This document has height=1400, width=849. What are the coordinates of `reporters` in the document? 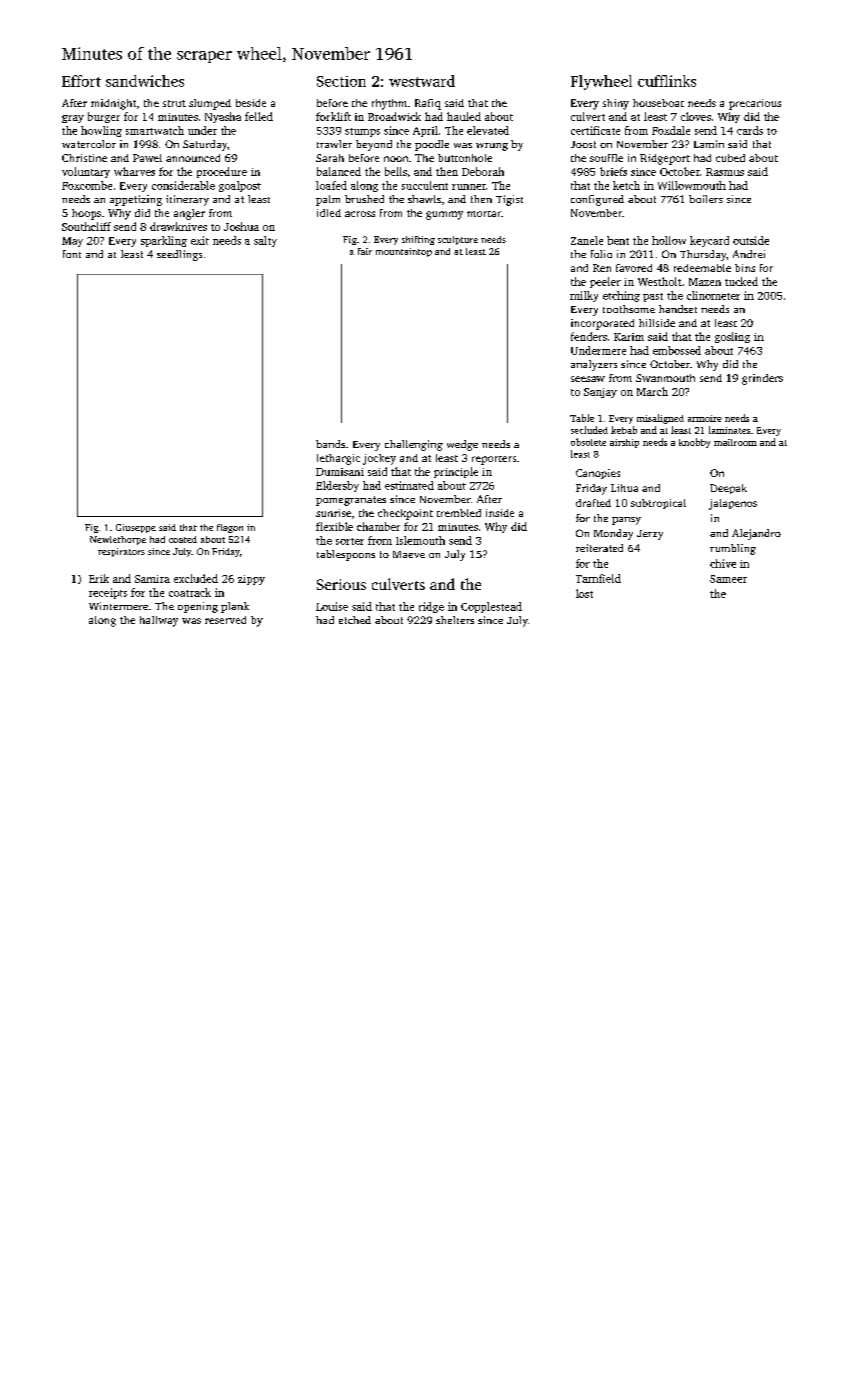 It's located at (494, 460).
